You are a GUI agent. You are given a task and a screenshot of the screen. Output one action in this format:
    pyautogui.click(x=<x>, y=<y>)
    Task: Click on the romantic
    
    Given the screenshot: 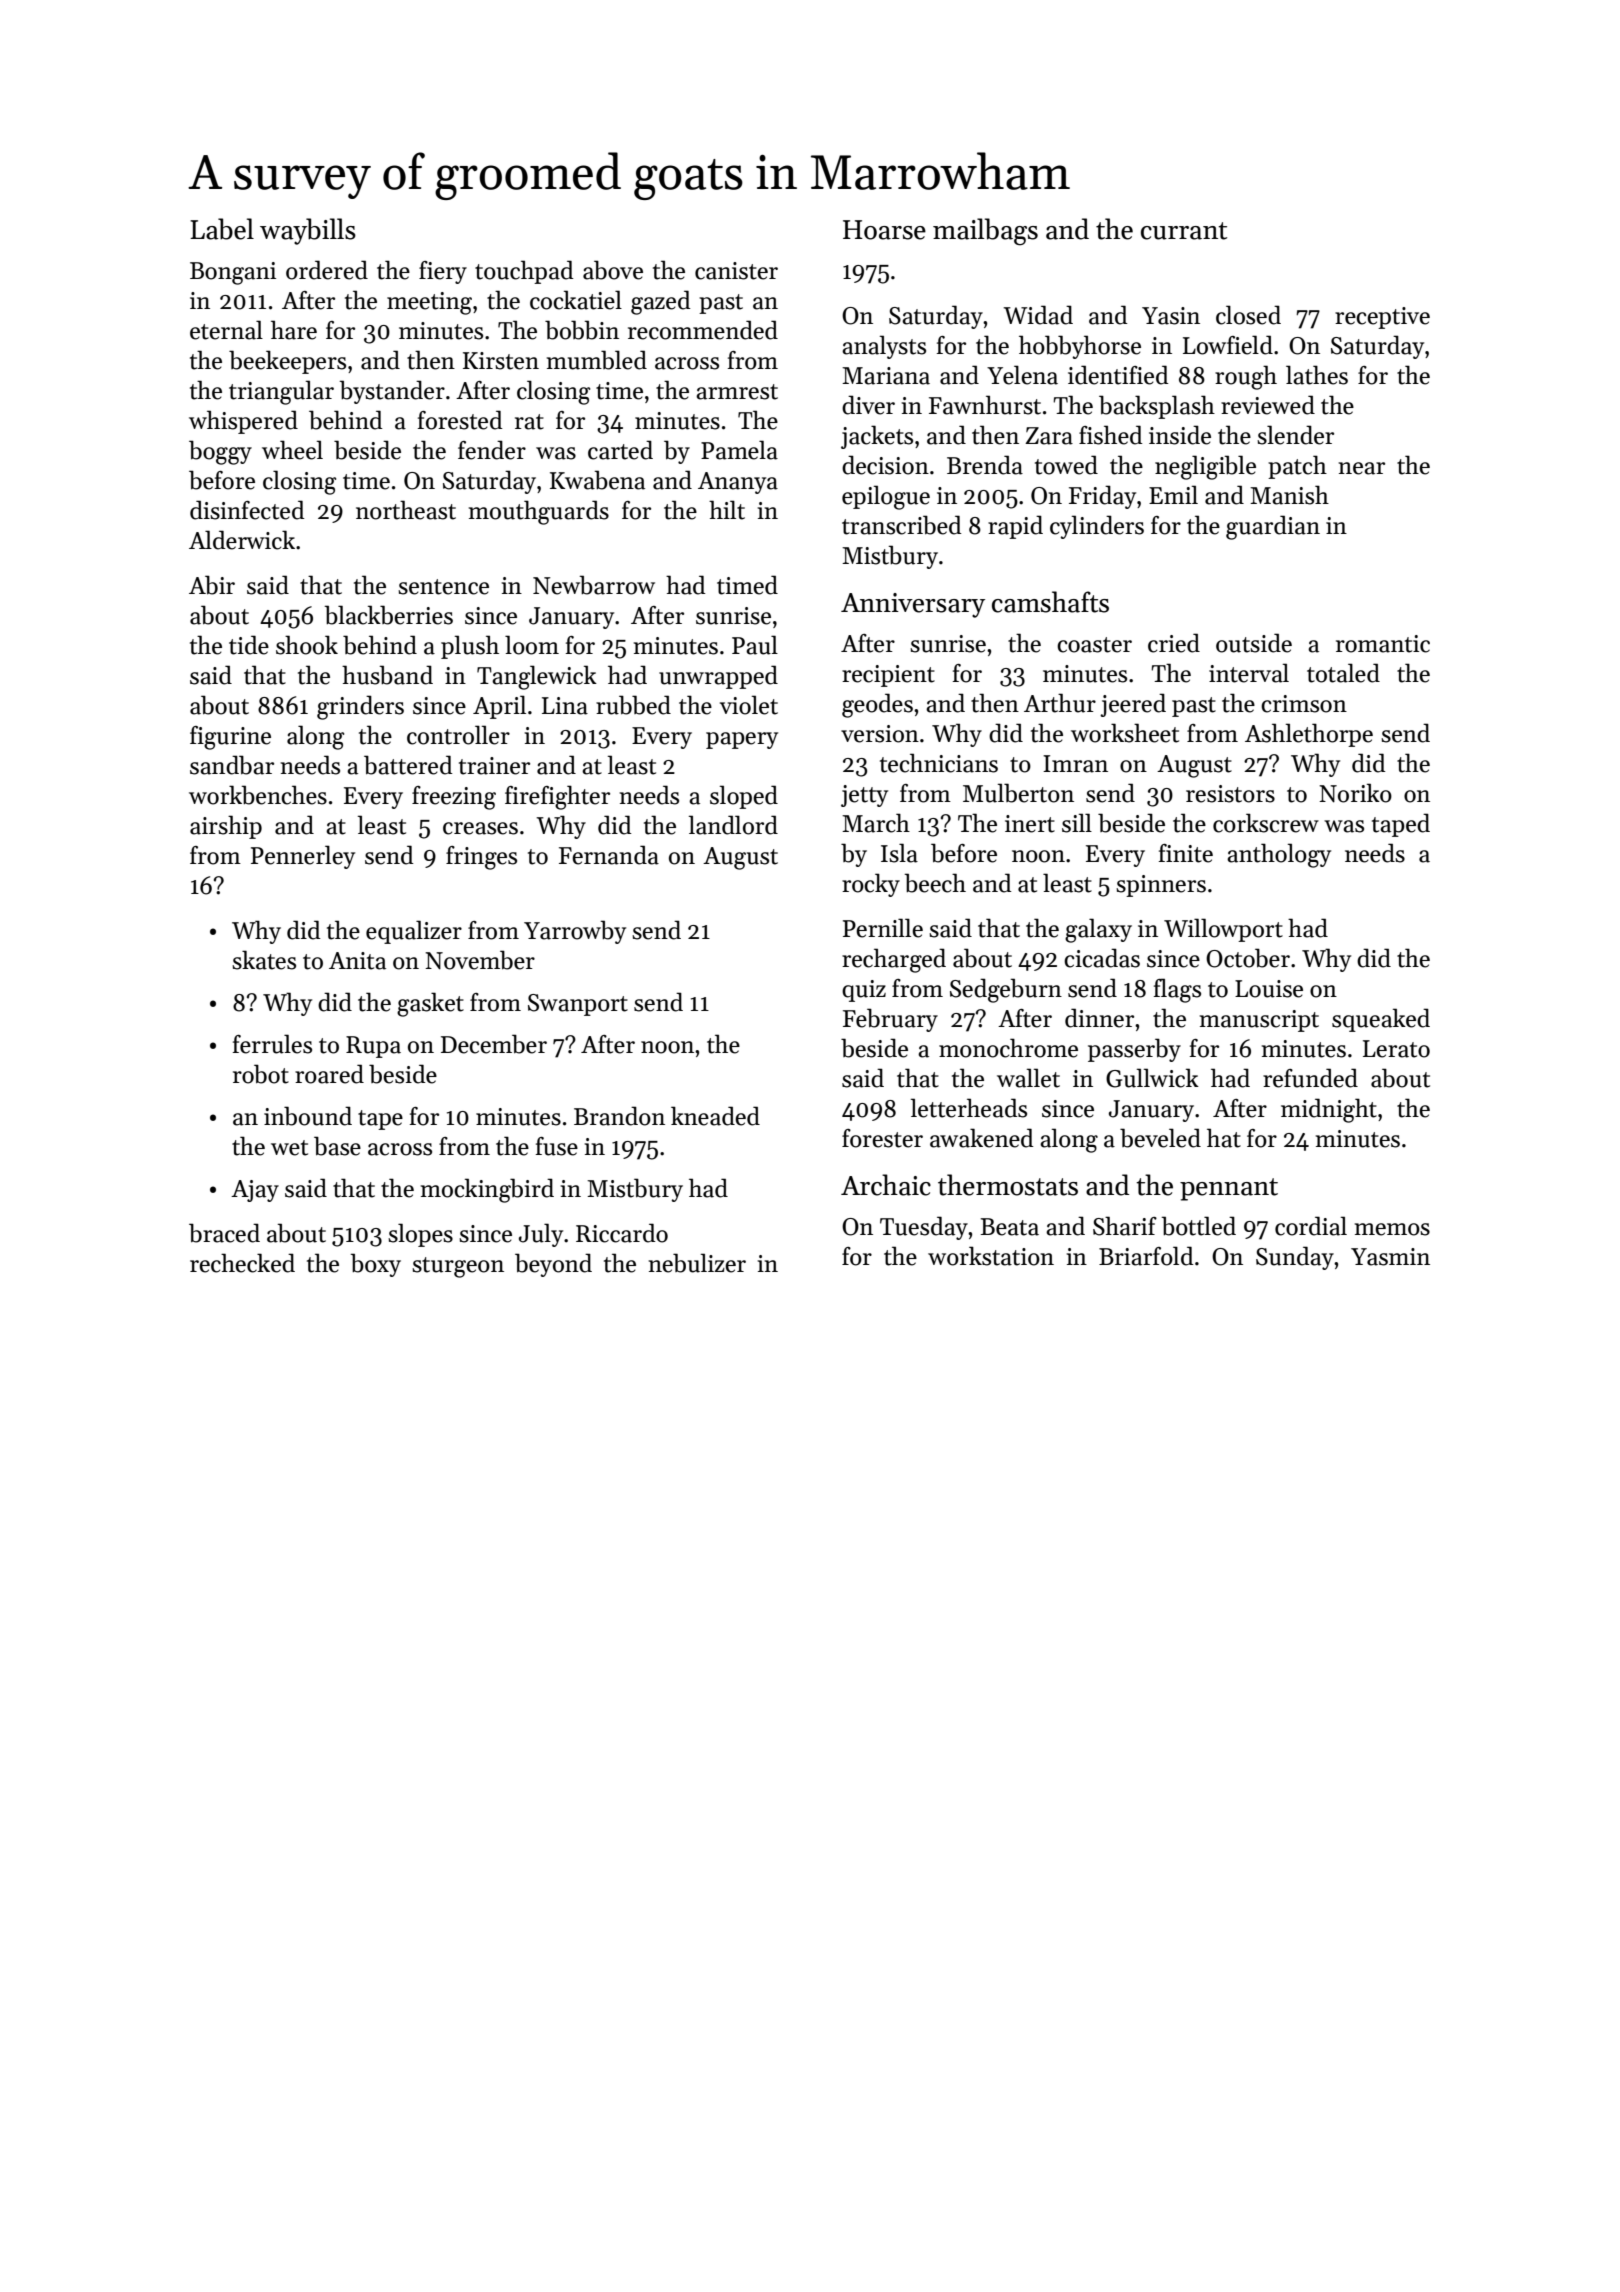 What is the action you would take?
    pyautogui.click(x=1383, y=644)
